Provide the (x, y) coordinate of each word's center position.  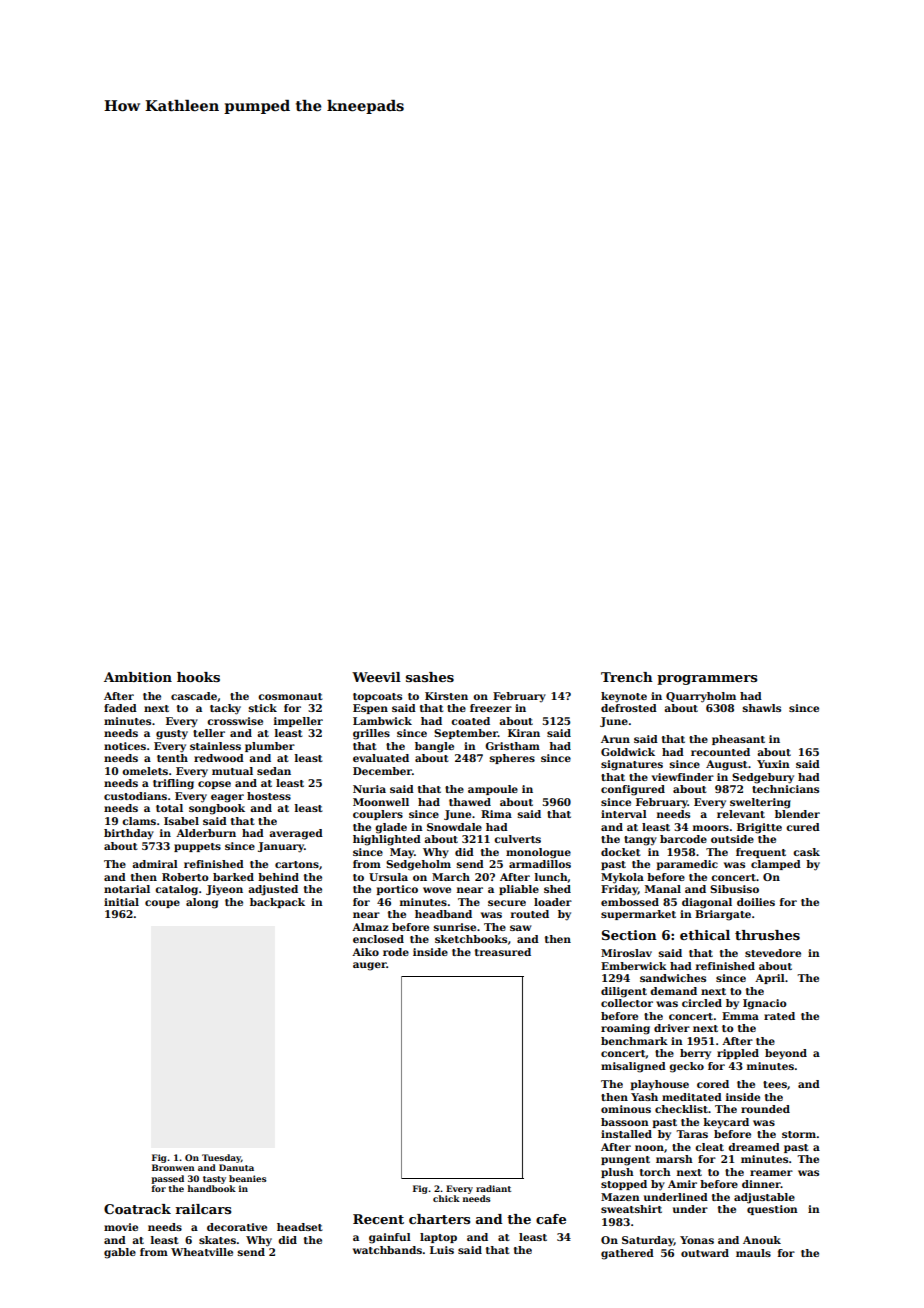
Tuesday (221, 1158)
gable (120, 1253)
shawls (762, 708)
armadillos (540, 864)
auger (370, 966)
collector (627, 1003)
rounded (765, 1109)
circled (702, 1003)
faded (120, 708)
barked (233, 877)
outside (732, 839)
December (382, 771)
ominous (626, 1109)
